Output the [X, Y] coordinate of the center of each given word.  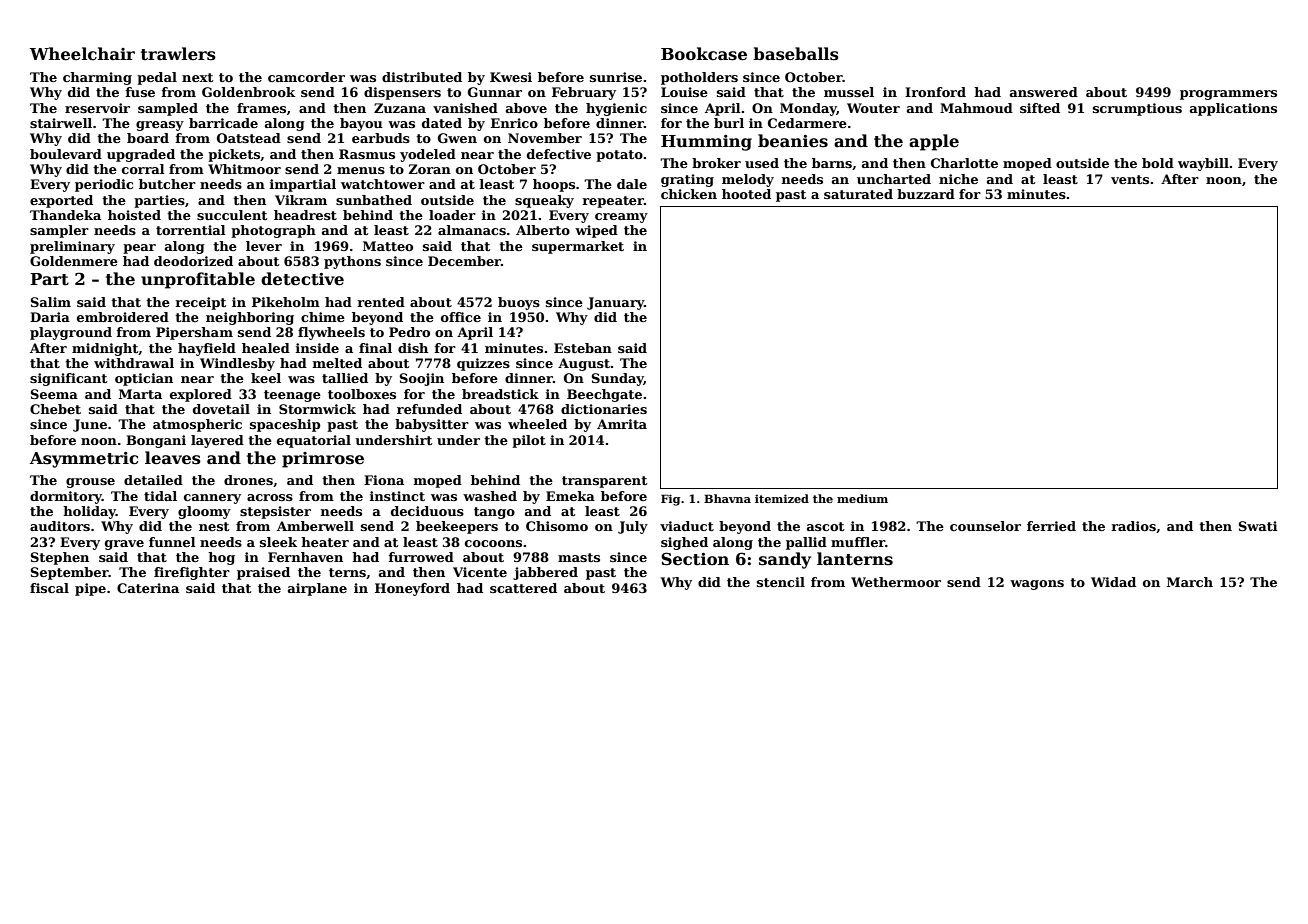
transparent [604, 482]
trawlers [178, 54]
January [615, 303]
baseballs [796, 54]
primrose [323, 460]
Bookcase [704, 54]
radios [1133, 526]
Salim [51, 302]
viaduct [687, 526]
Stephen [60, 558]
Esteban [583, 348]
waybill [1203, 164]
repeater [613, 202]
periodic [104, 185]
